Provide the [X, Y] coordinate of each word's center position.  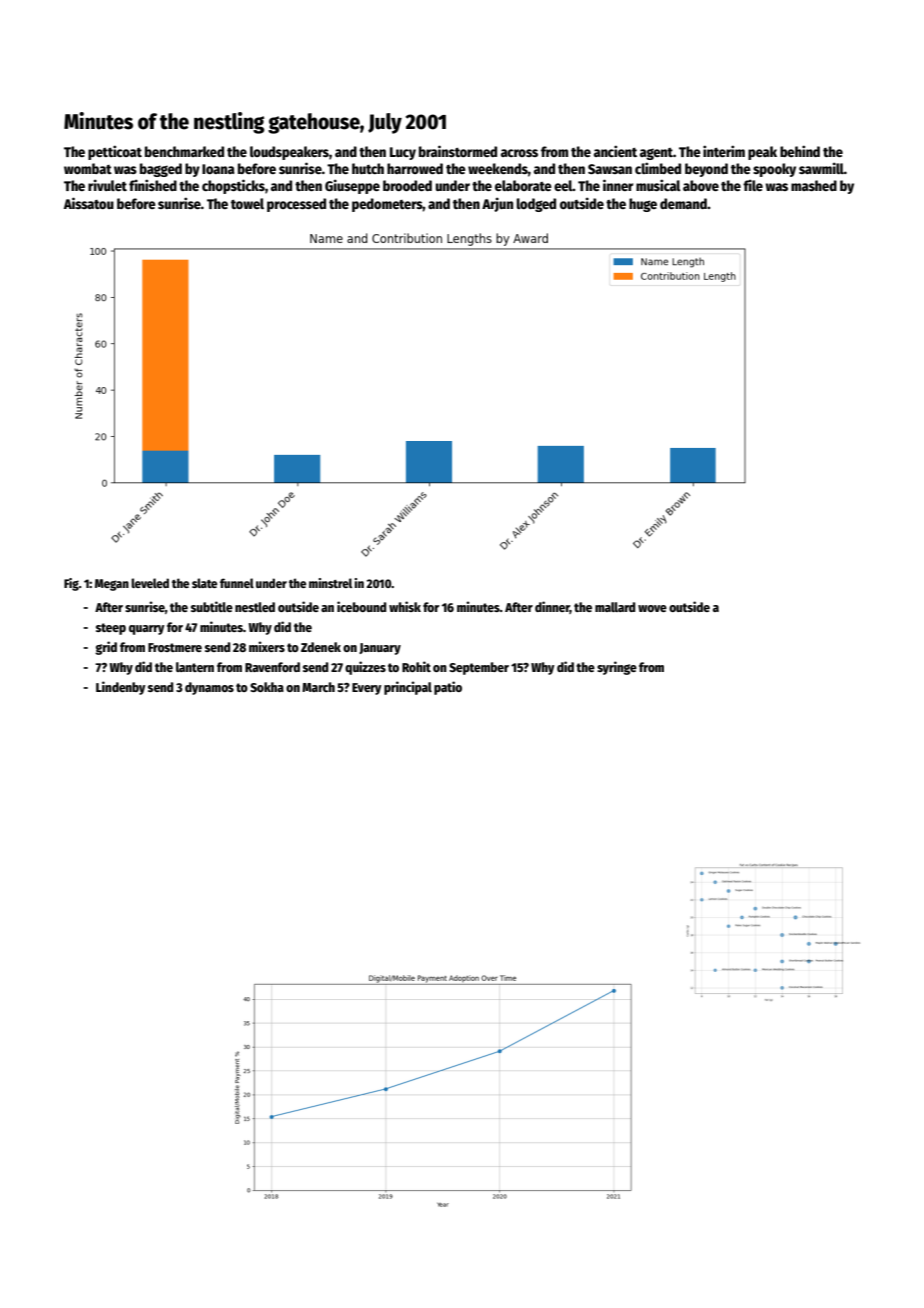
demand [683, 203]
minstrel [330, 583]
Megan [112, 585]
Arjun [497, 204]
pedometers [387, 205]
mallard [615, 607]
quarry [147, 630]
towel [247, 203]
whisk [405, 606]
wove [652, 608]
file [753, 185]
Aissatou [89, 203]
